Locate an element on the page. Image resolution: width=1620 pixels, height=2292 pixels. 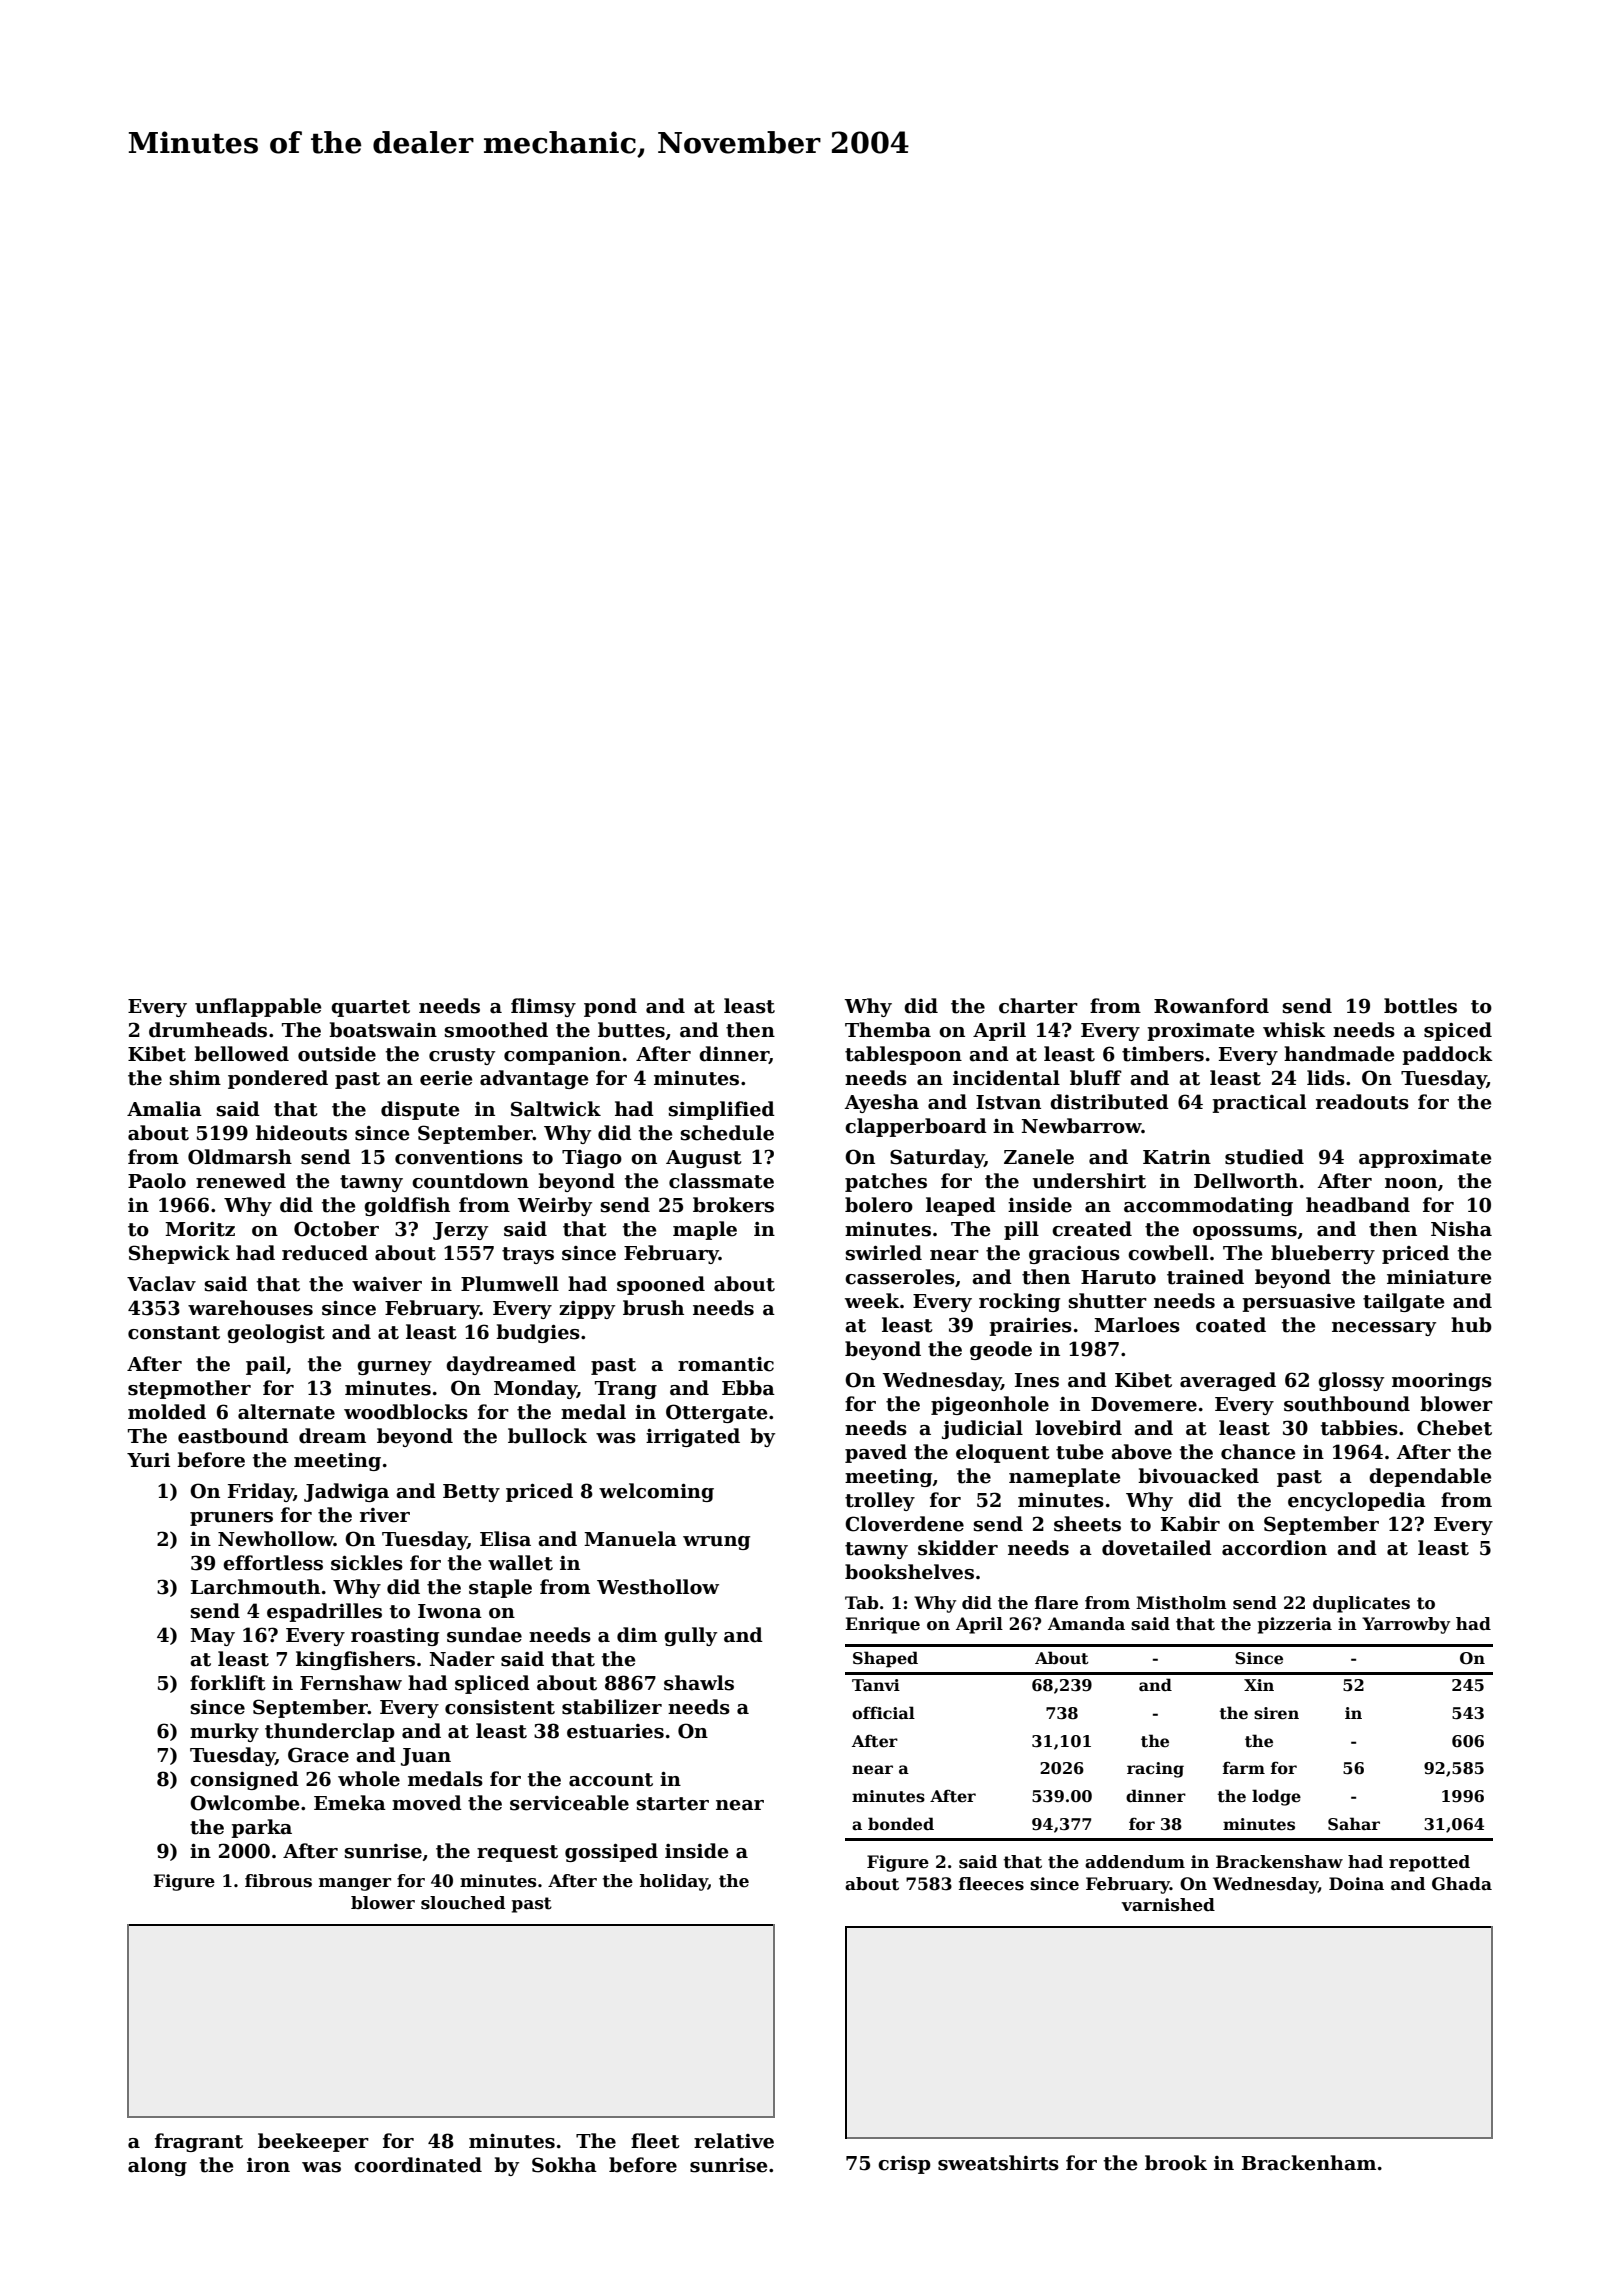
coordinated is located at coordinates (418, 2165).
